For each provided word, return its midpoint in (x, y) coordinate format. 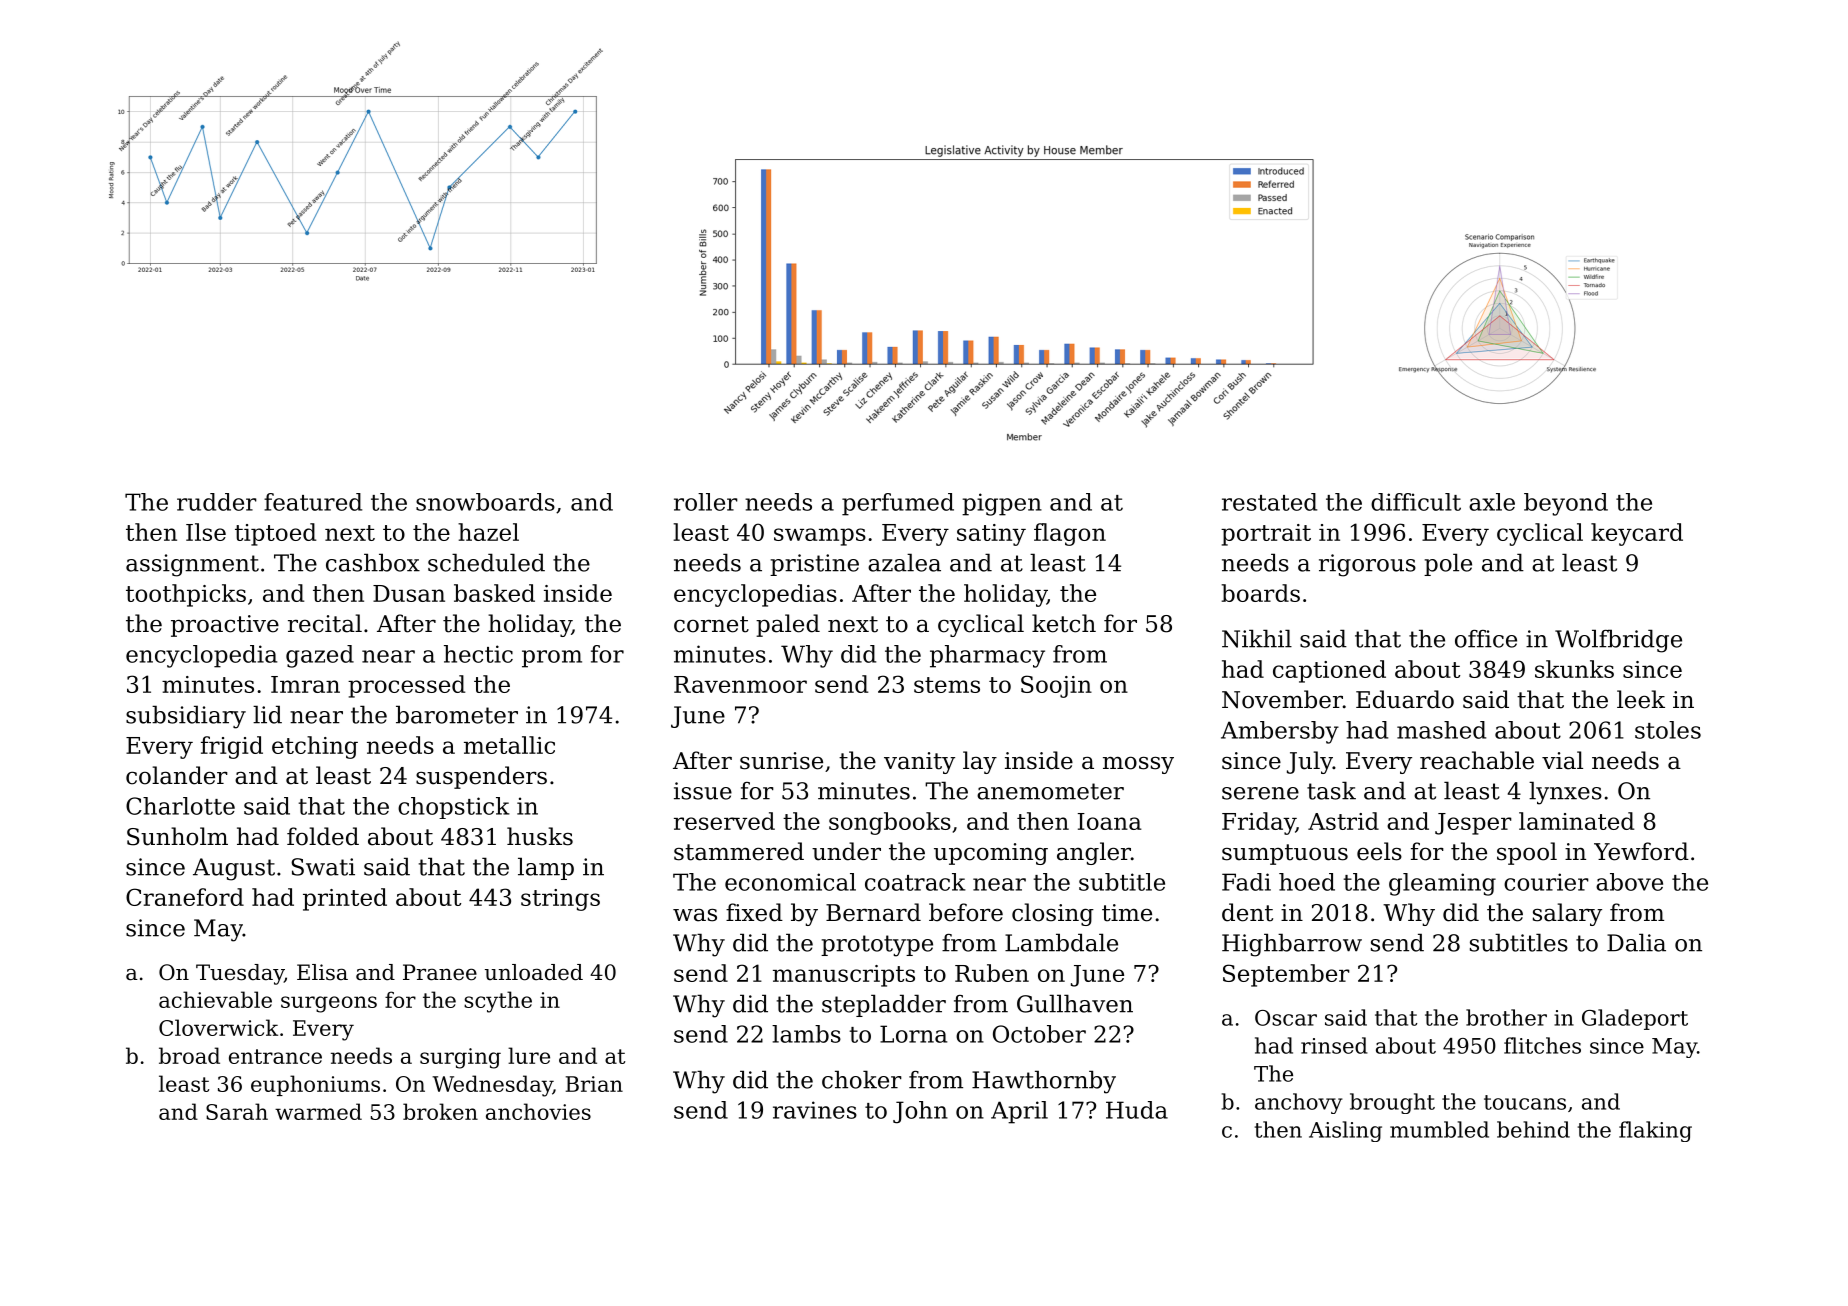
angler (1094, 853)
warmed (318, 1111)
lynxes (1565, 793)
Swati (323, 867)
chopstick (454, 808)
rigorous (1367, 565)
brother (1506, 1017)
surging (460, 1058)
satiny (991, 535)
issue (703, 791)
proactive (225, 626)
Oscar (1286, 1018)
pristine (814, 565)
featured (313, 502)
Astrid (1343, 821)
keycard (1637, 534)
